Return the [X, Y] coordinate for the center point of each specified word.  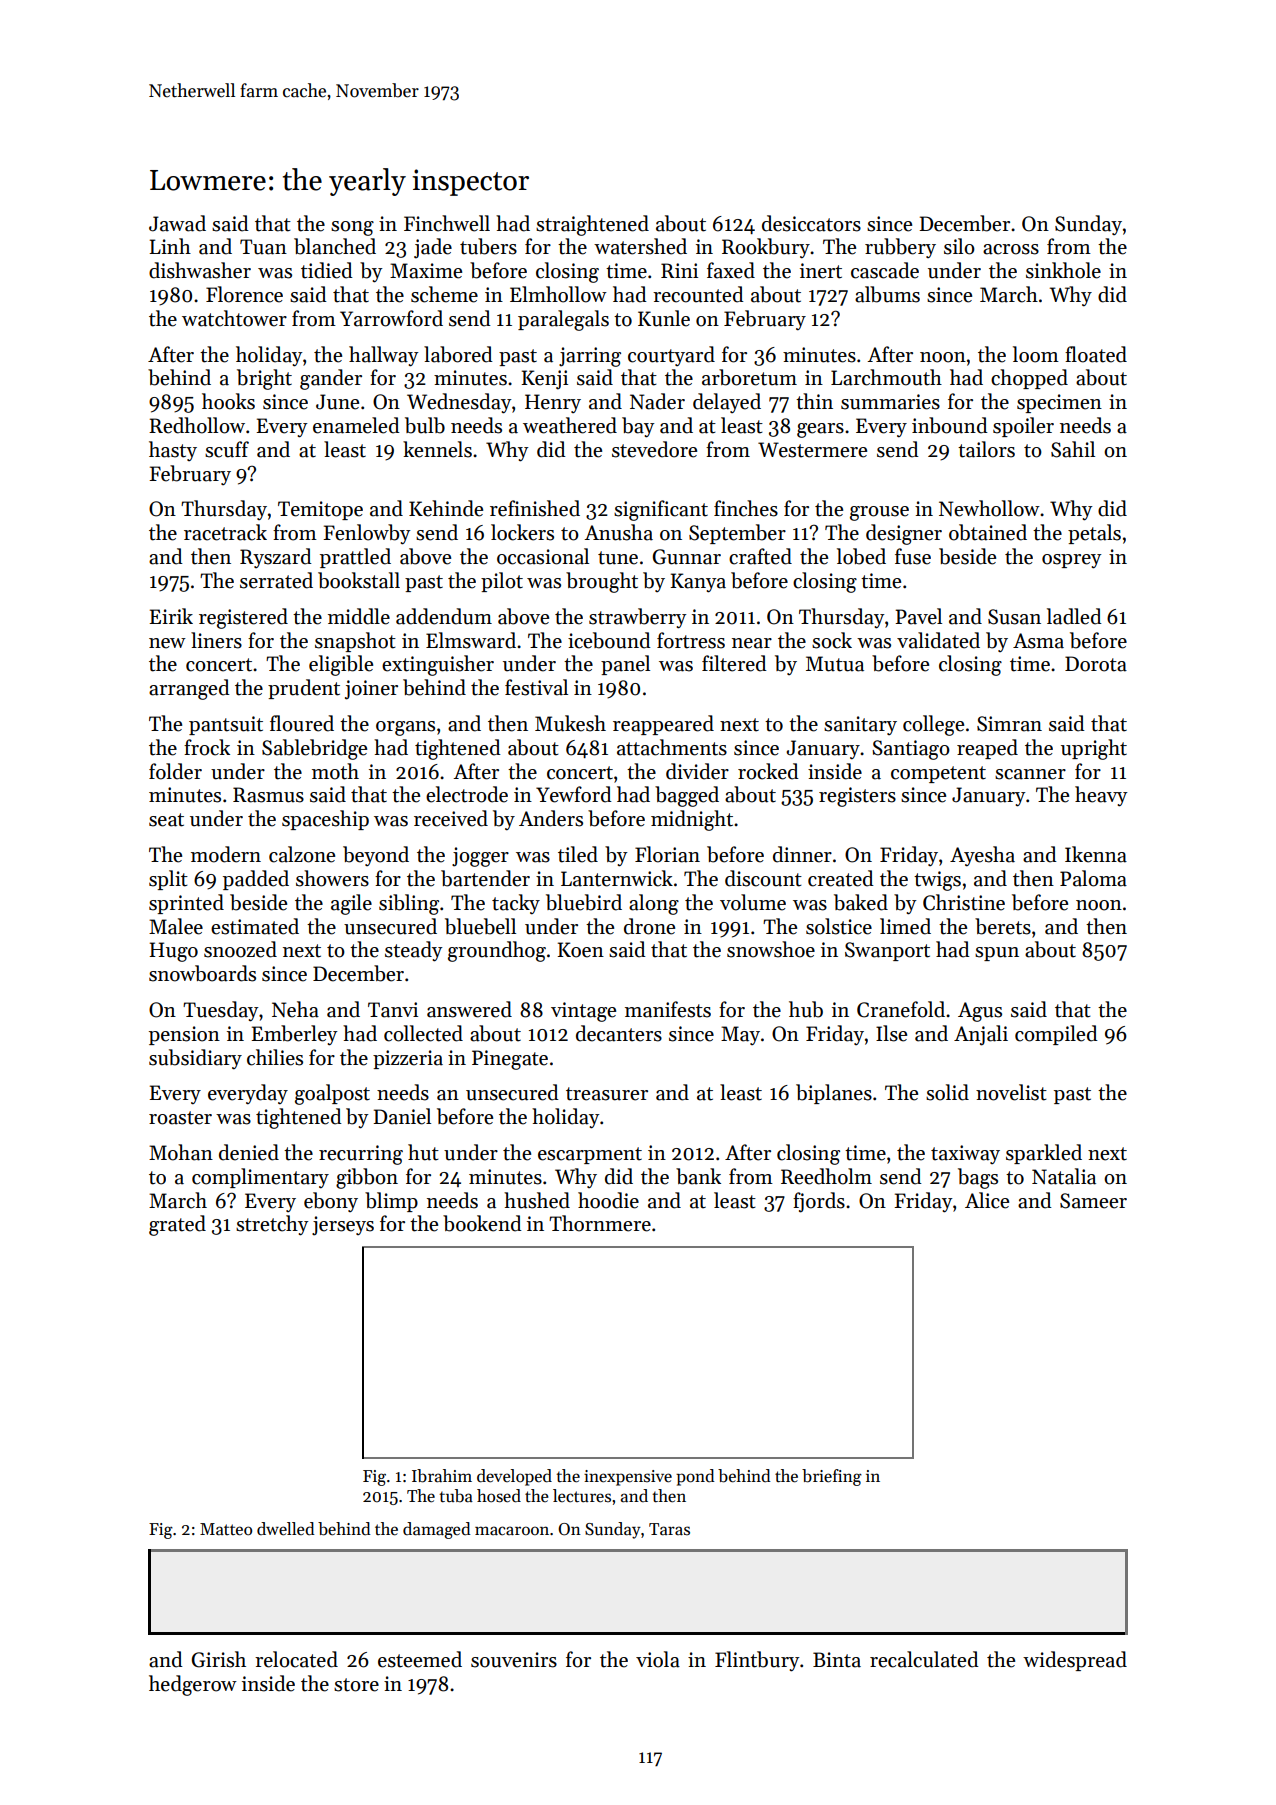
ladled [1074, 616]
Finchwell [447, 223]
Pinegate [510, 1060]
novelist [1011, 1092]
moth [335, 771]
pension [184, 1035]
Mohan [181, 1152]
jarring [590, 357]
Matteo [226, 1529]
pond [695, 1477]
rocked [768, 771]
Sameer [1093, 1201]
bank [698, 1176]
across [1011, 249]
